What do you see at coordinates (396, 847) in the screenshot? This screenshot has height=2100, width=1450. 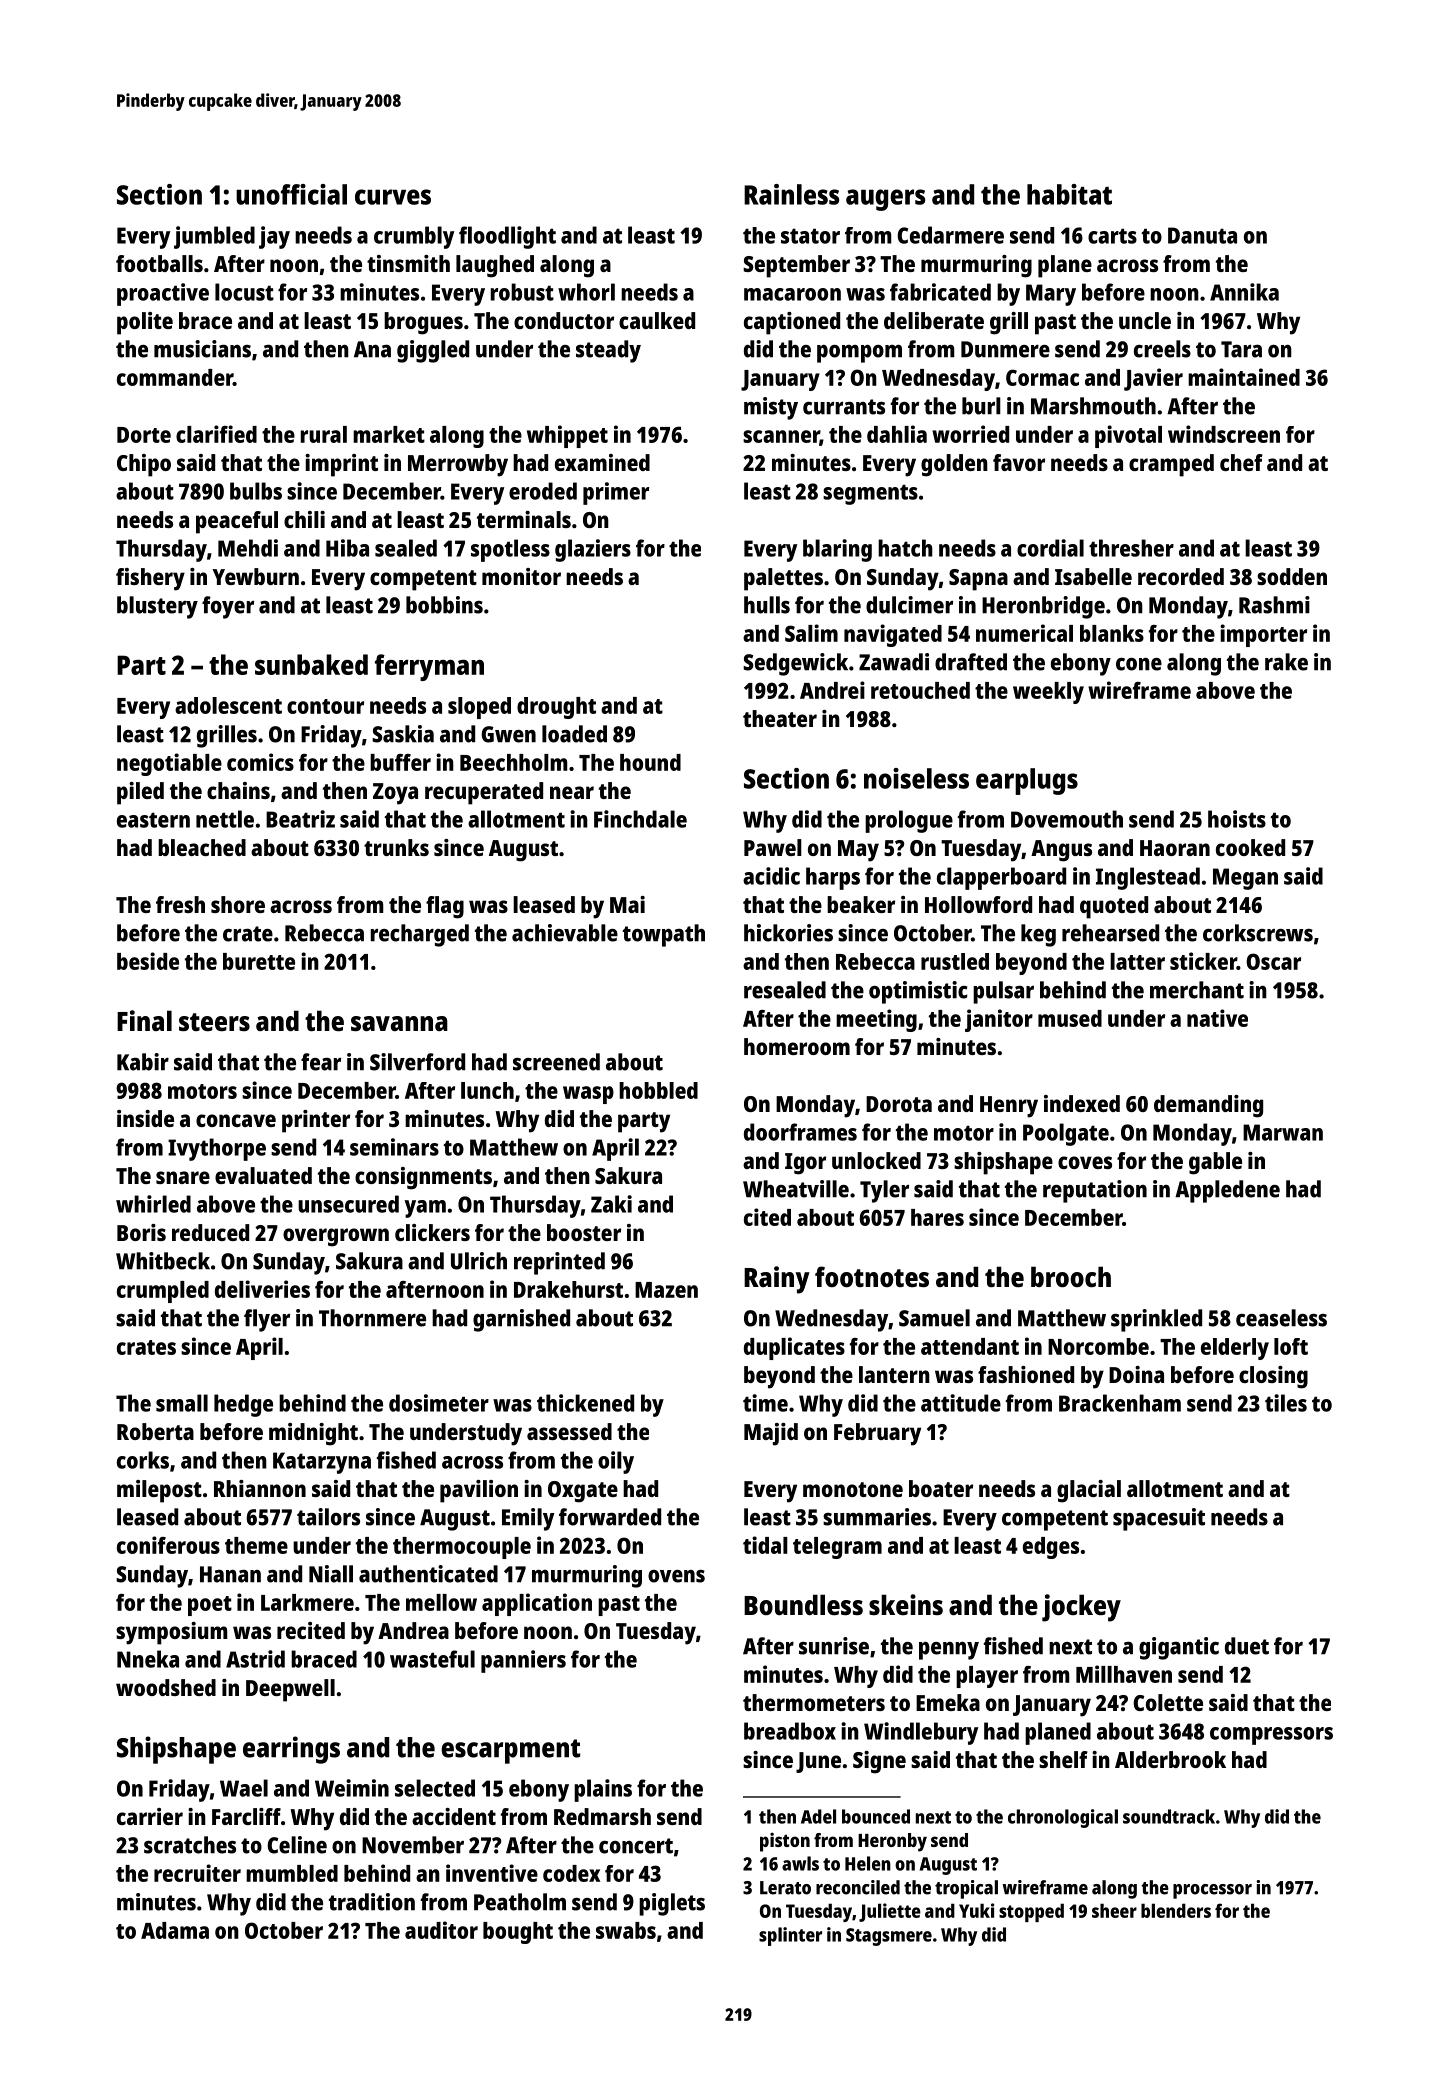 I see `trunks` at bounding box center [396, 847].
